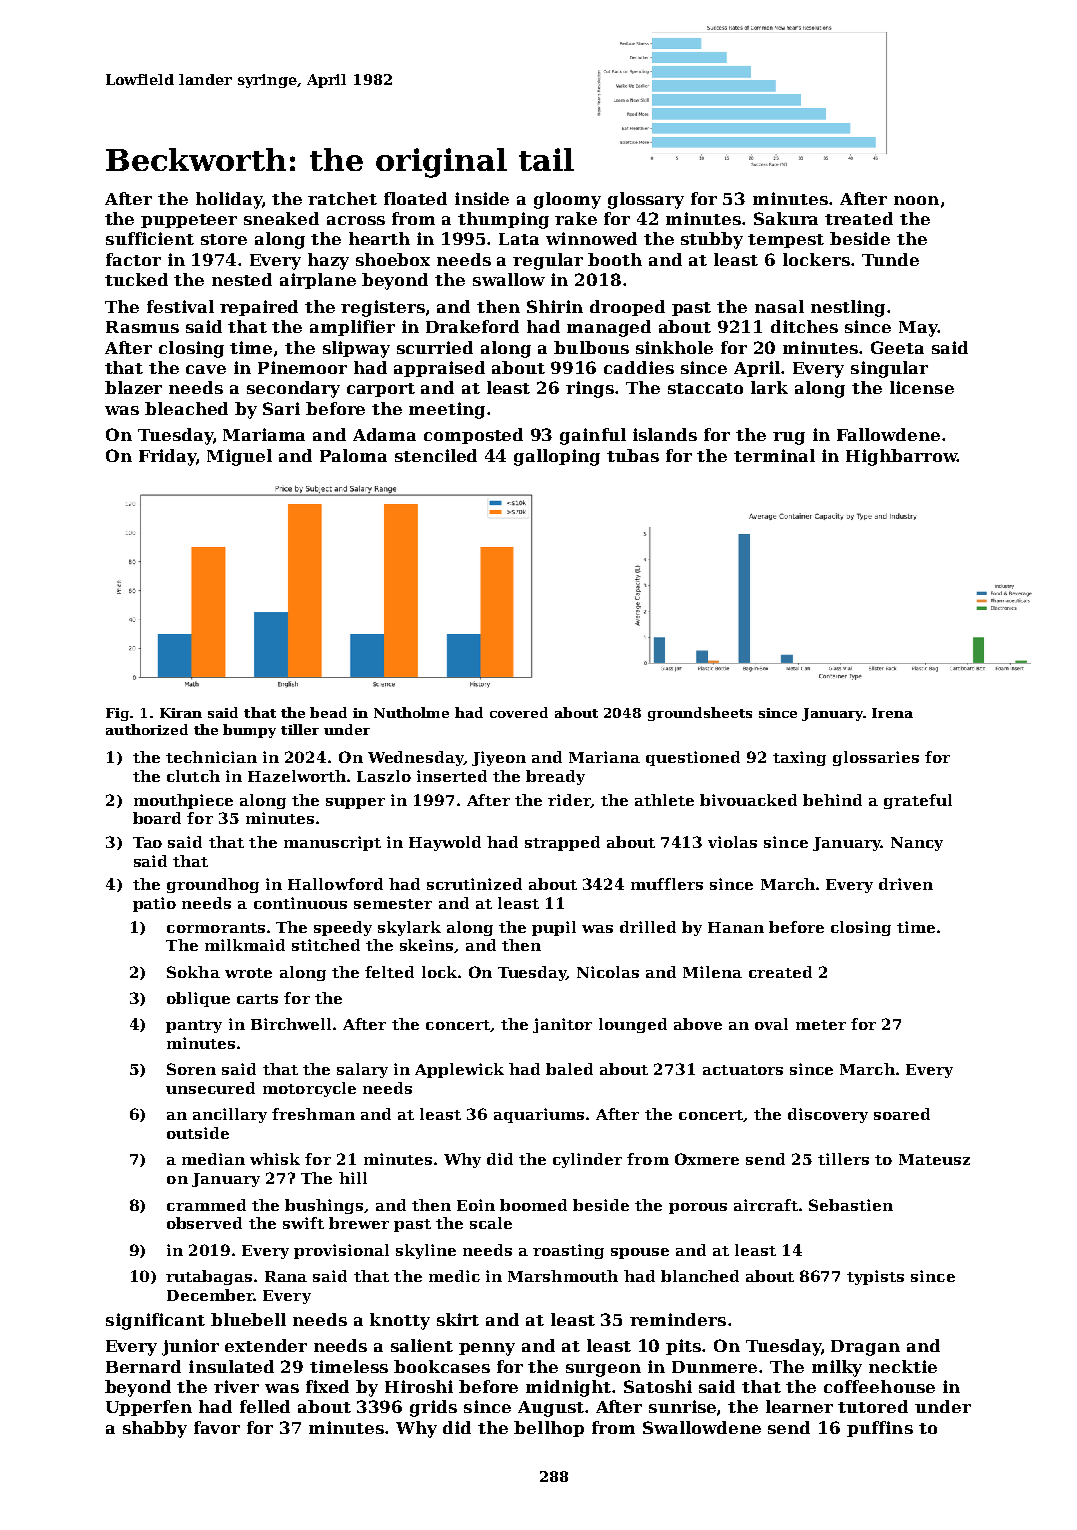 The height and width of the screenshot is (1530, 1077). I want to click on terminal, so click(774, 455).
